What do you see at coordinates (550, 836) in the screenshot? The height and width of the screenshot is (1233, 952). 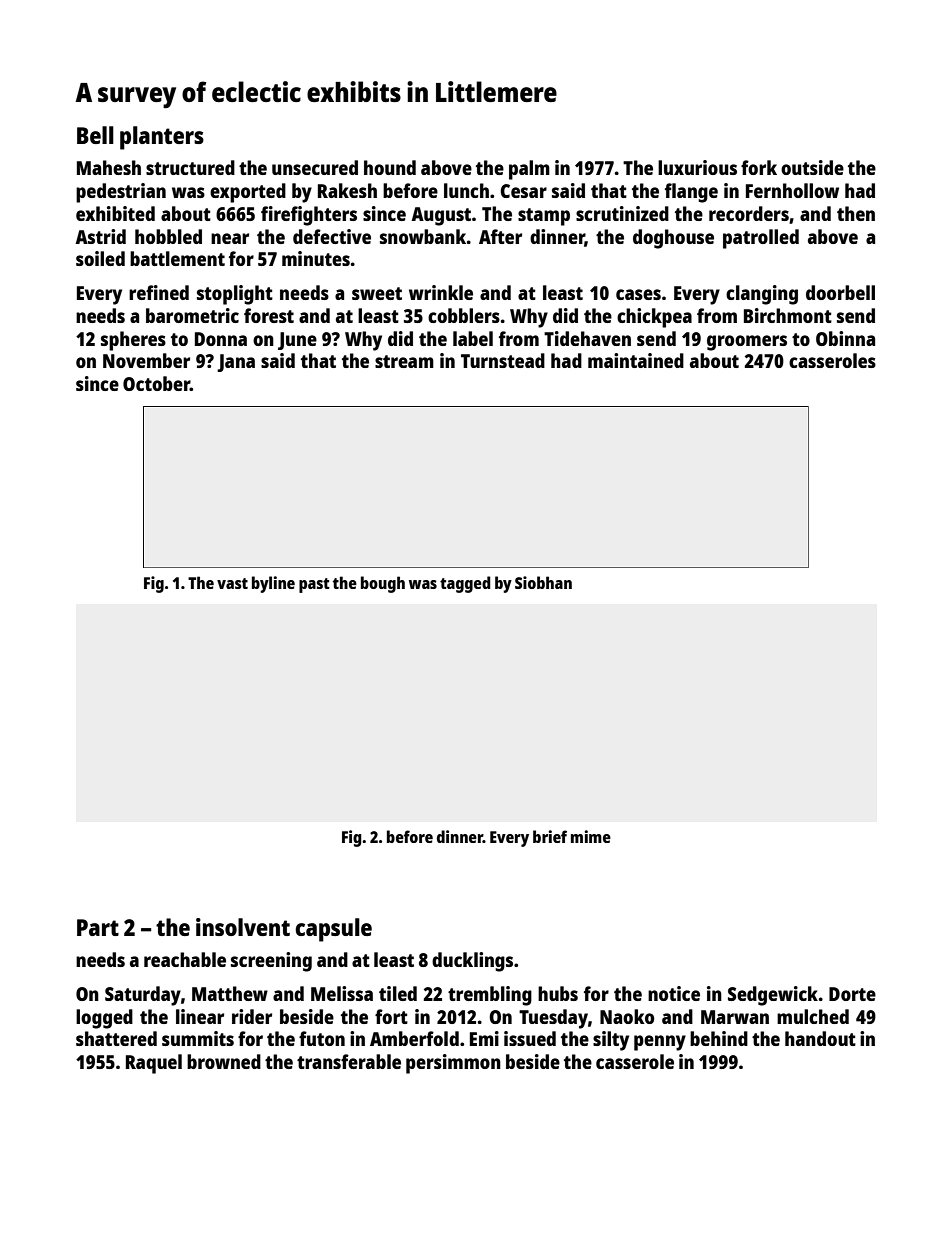 I see `brief` at bounding box center [550, 836].
